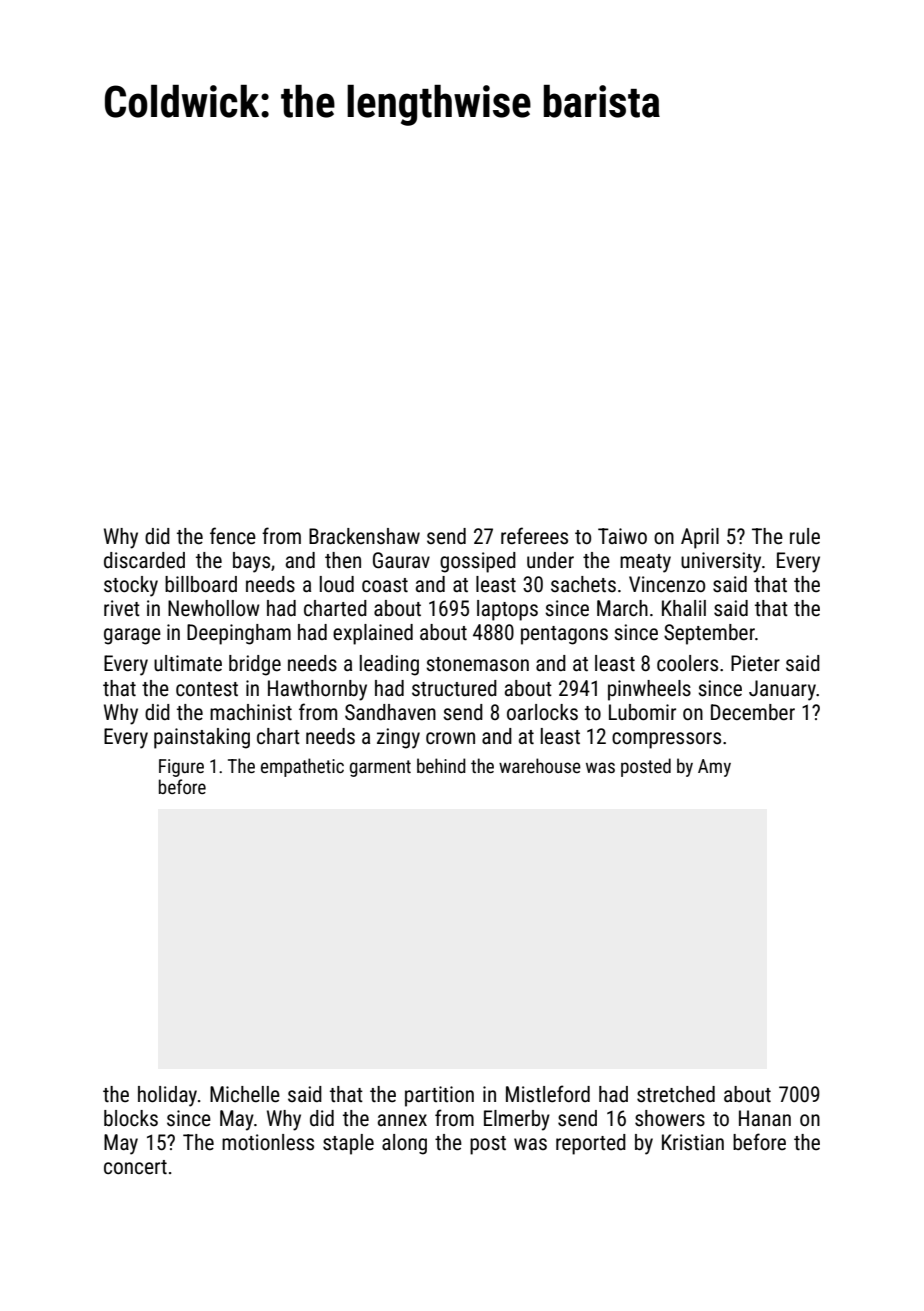  What do you see at coordinates (251, 562) in the screenshot?
I see `bays` at bounding box center [251, 562].
